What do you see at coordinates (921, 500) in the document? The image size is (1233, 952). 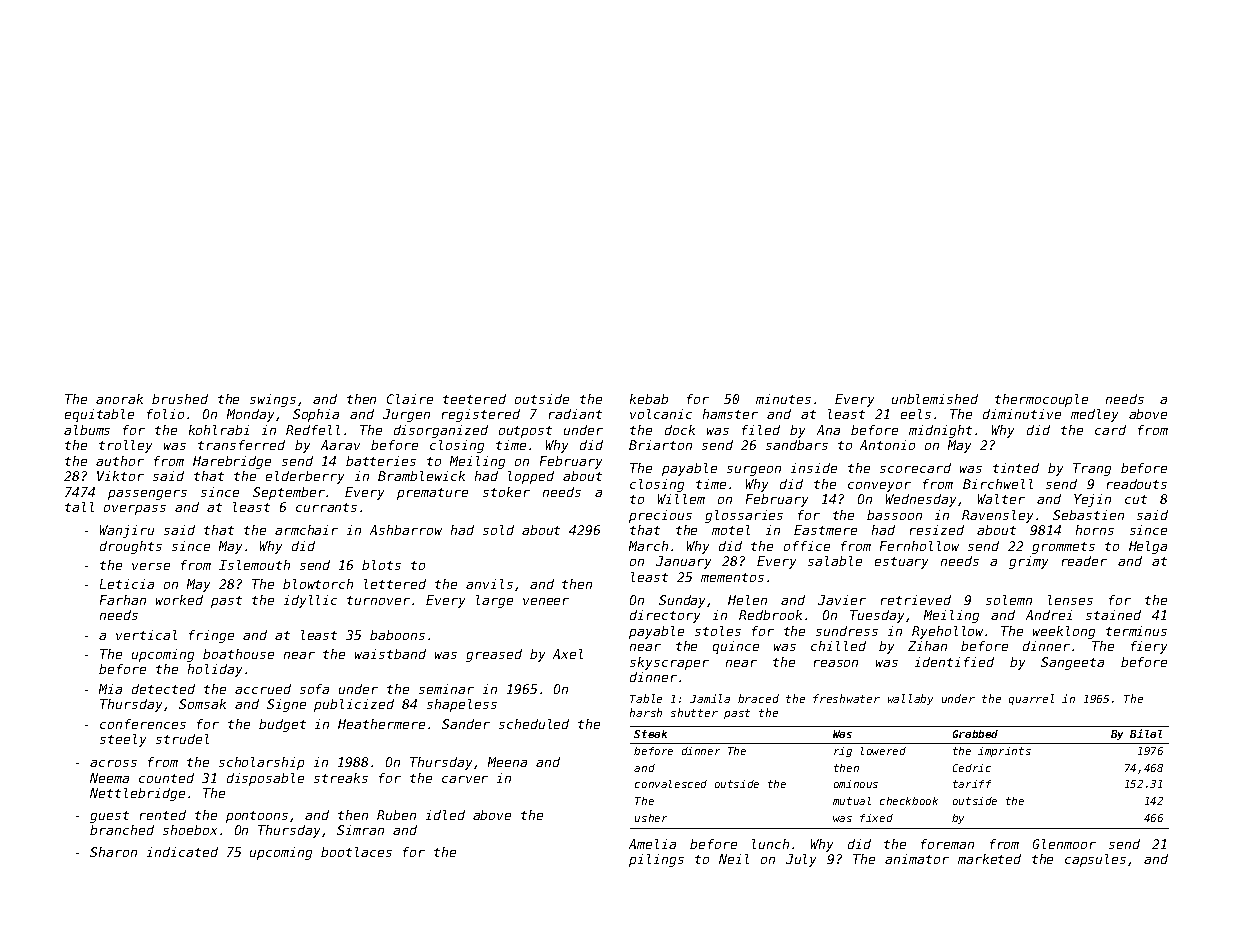 I see `Wednesday` at bounding box center [921, 500].
